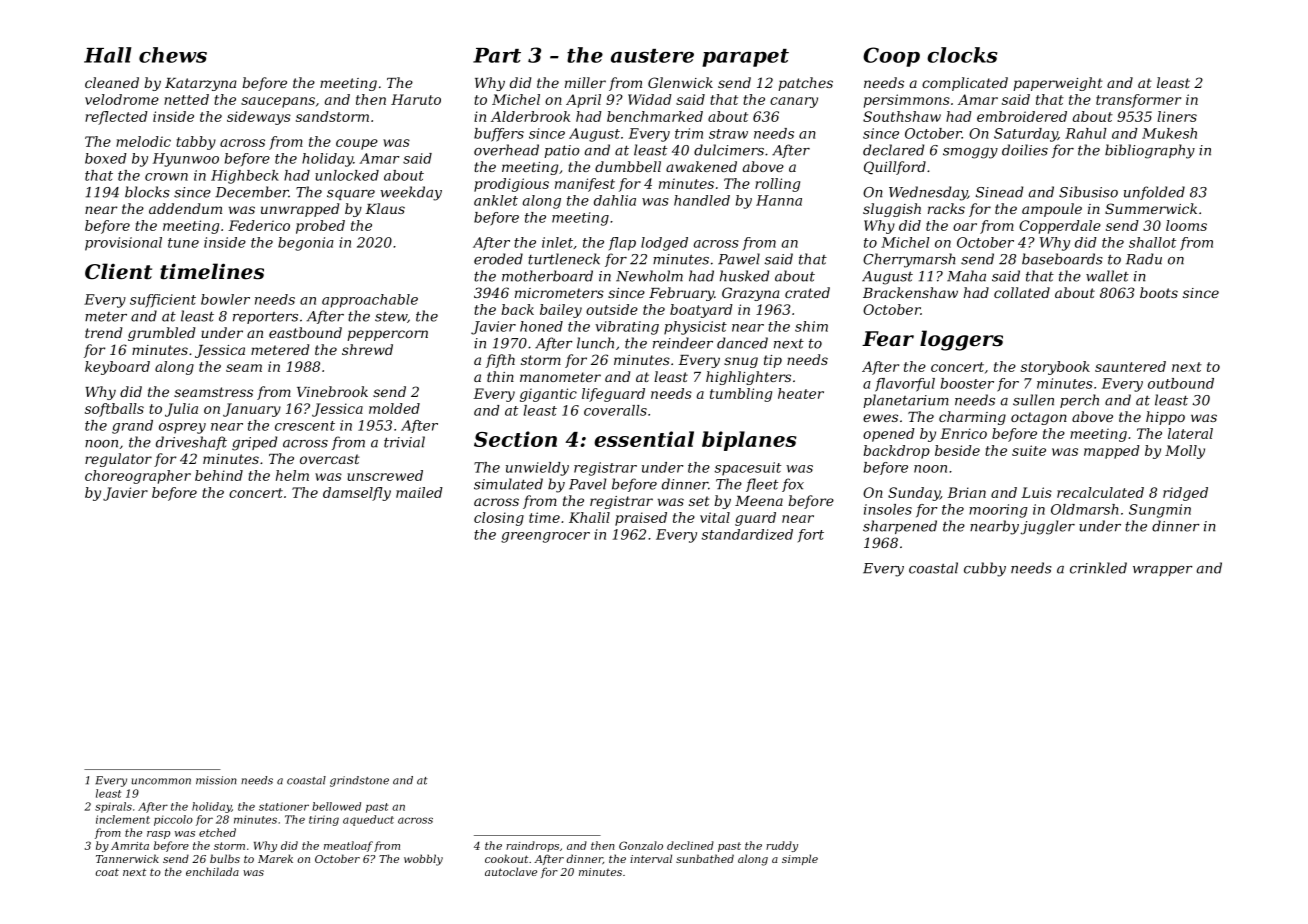 This screenshot has height=924, width=1308. What do you see at coordinates (545, 537) in the screenshot?
I see `greengrocer` at bounding box center [545, 537].
